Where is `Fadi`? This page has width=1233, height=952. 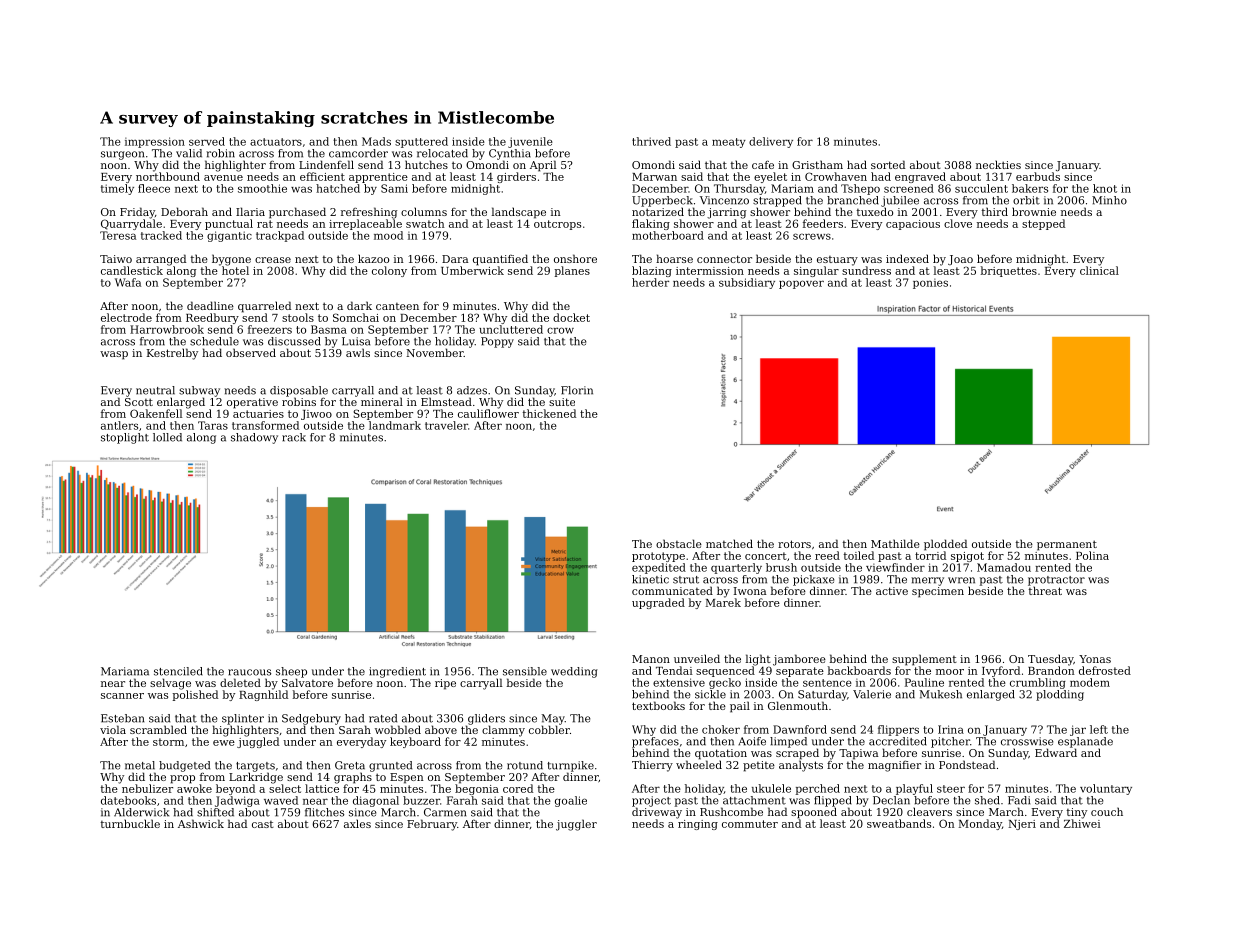 Fadi is located at coordinates (1019, 800).
